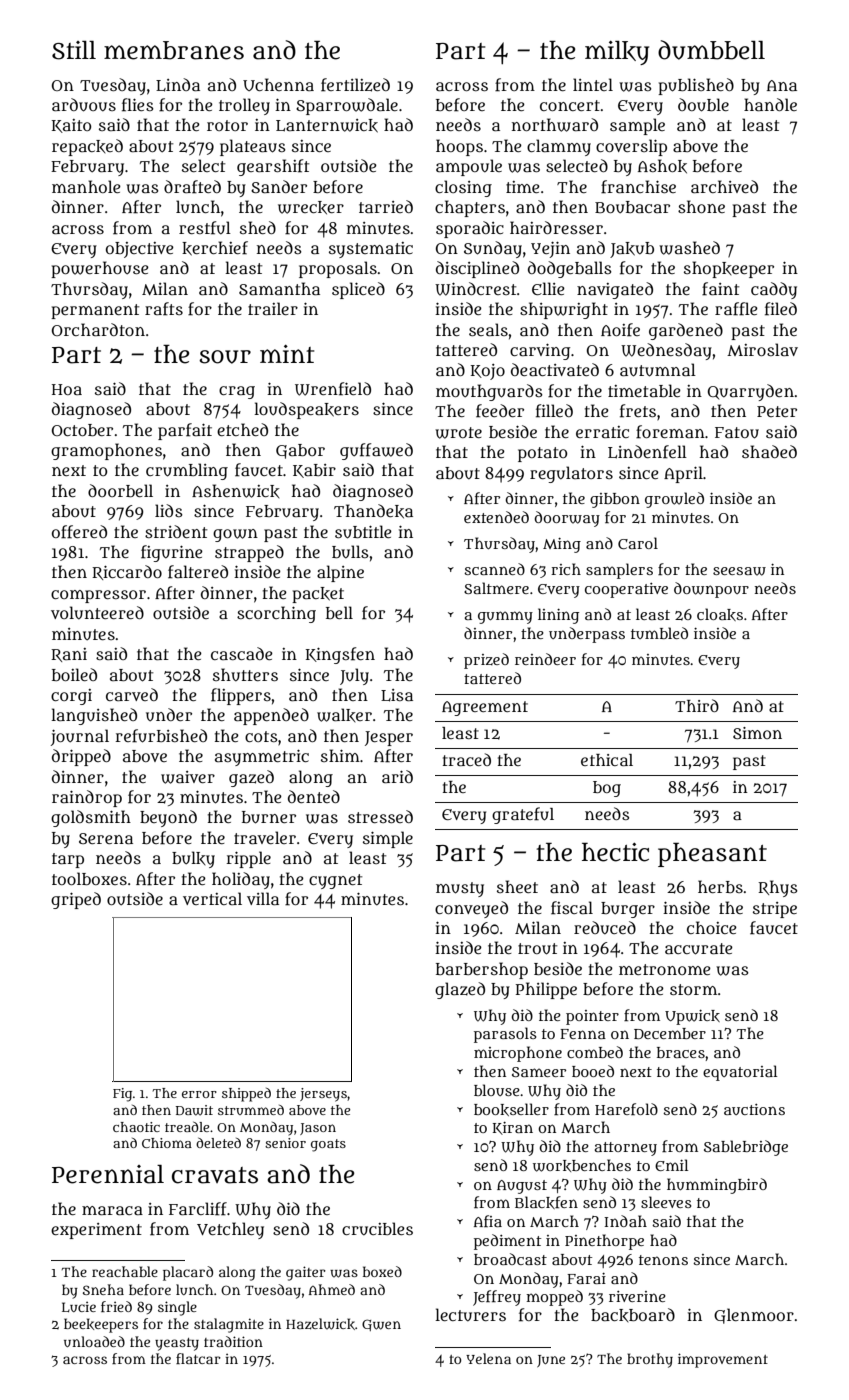  I want to click on equatorial, so click(740, 1073).
